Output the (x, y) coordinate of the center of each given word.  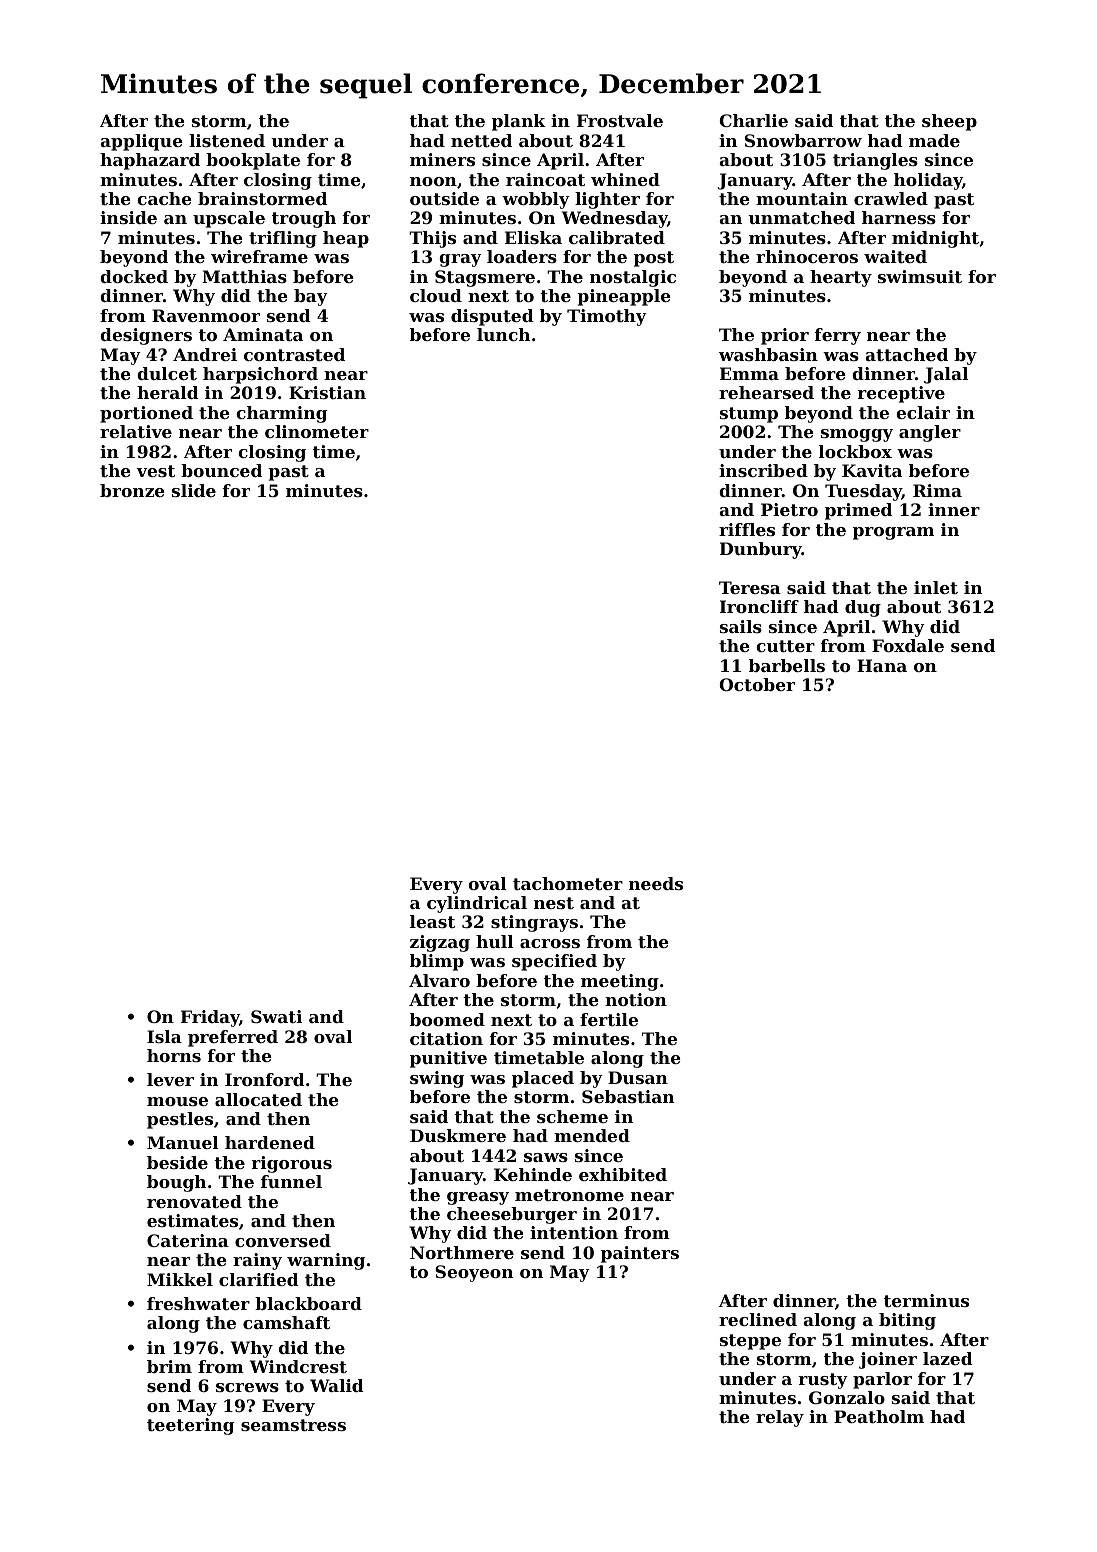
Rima (937, 490)
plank (519, 122)
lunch (504, 334)
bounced (221, 470)
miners (442, 159)
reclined (758, 1319)
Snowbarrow (803, 140)
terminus (926, 1300)
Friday (210, 1018)
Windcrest (298, 1366)
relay (780, 1418)
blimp (437, 962)
